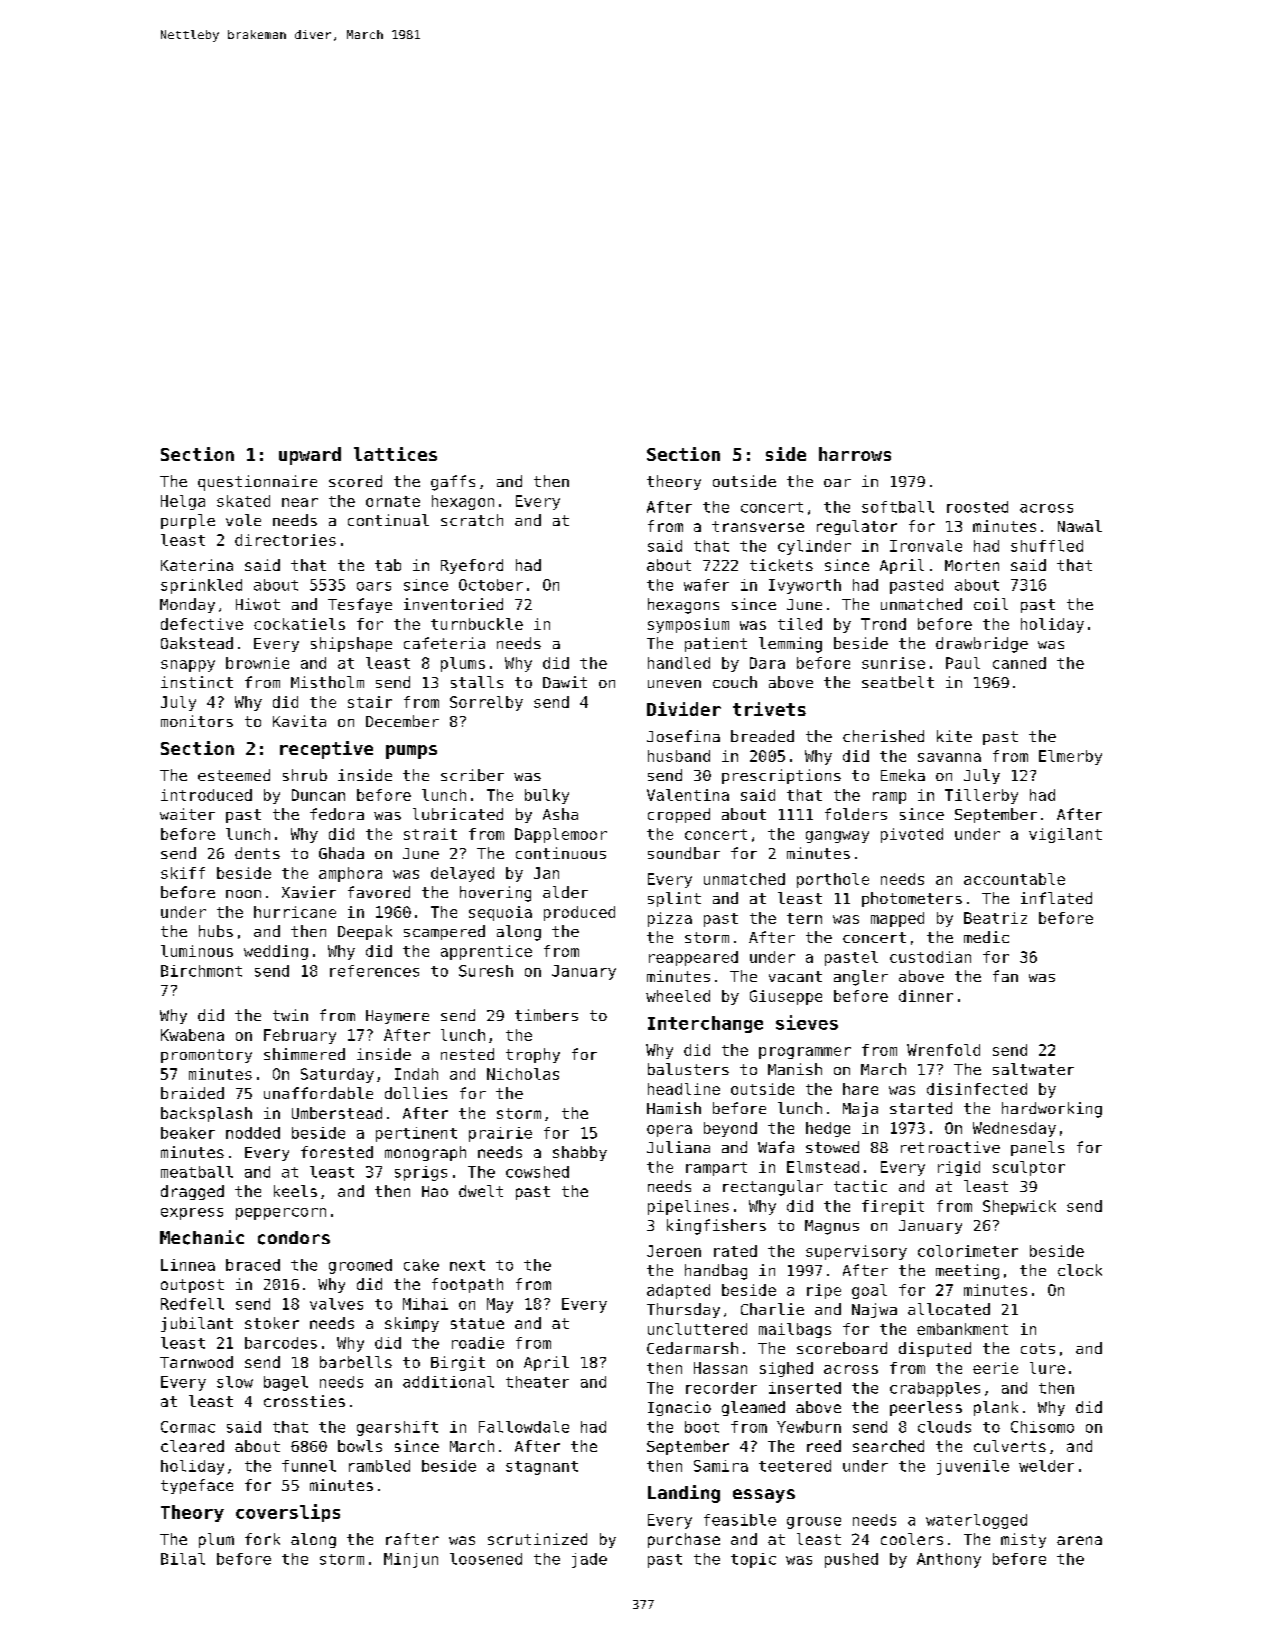  What do you see at coordinates (1038, 1348) in the screenshot?
I see `cots` at bounding box center [1038, 1348].
